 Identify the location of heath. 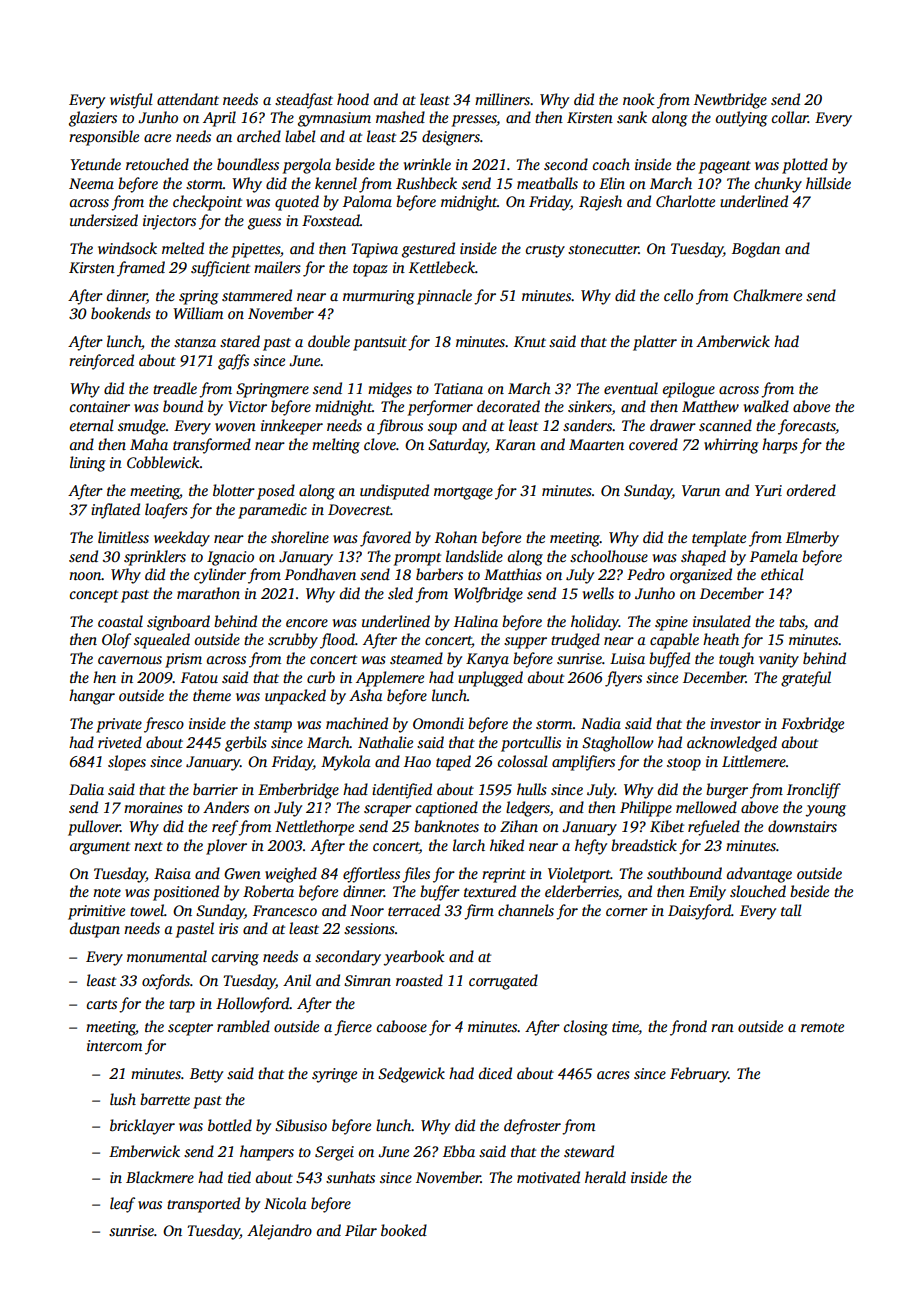
(721, 639).
